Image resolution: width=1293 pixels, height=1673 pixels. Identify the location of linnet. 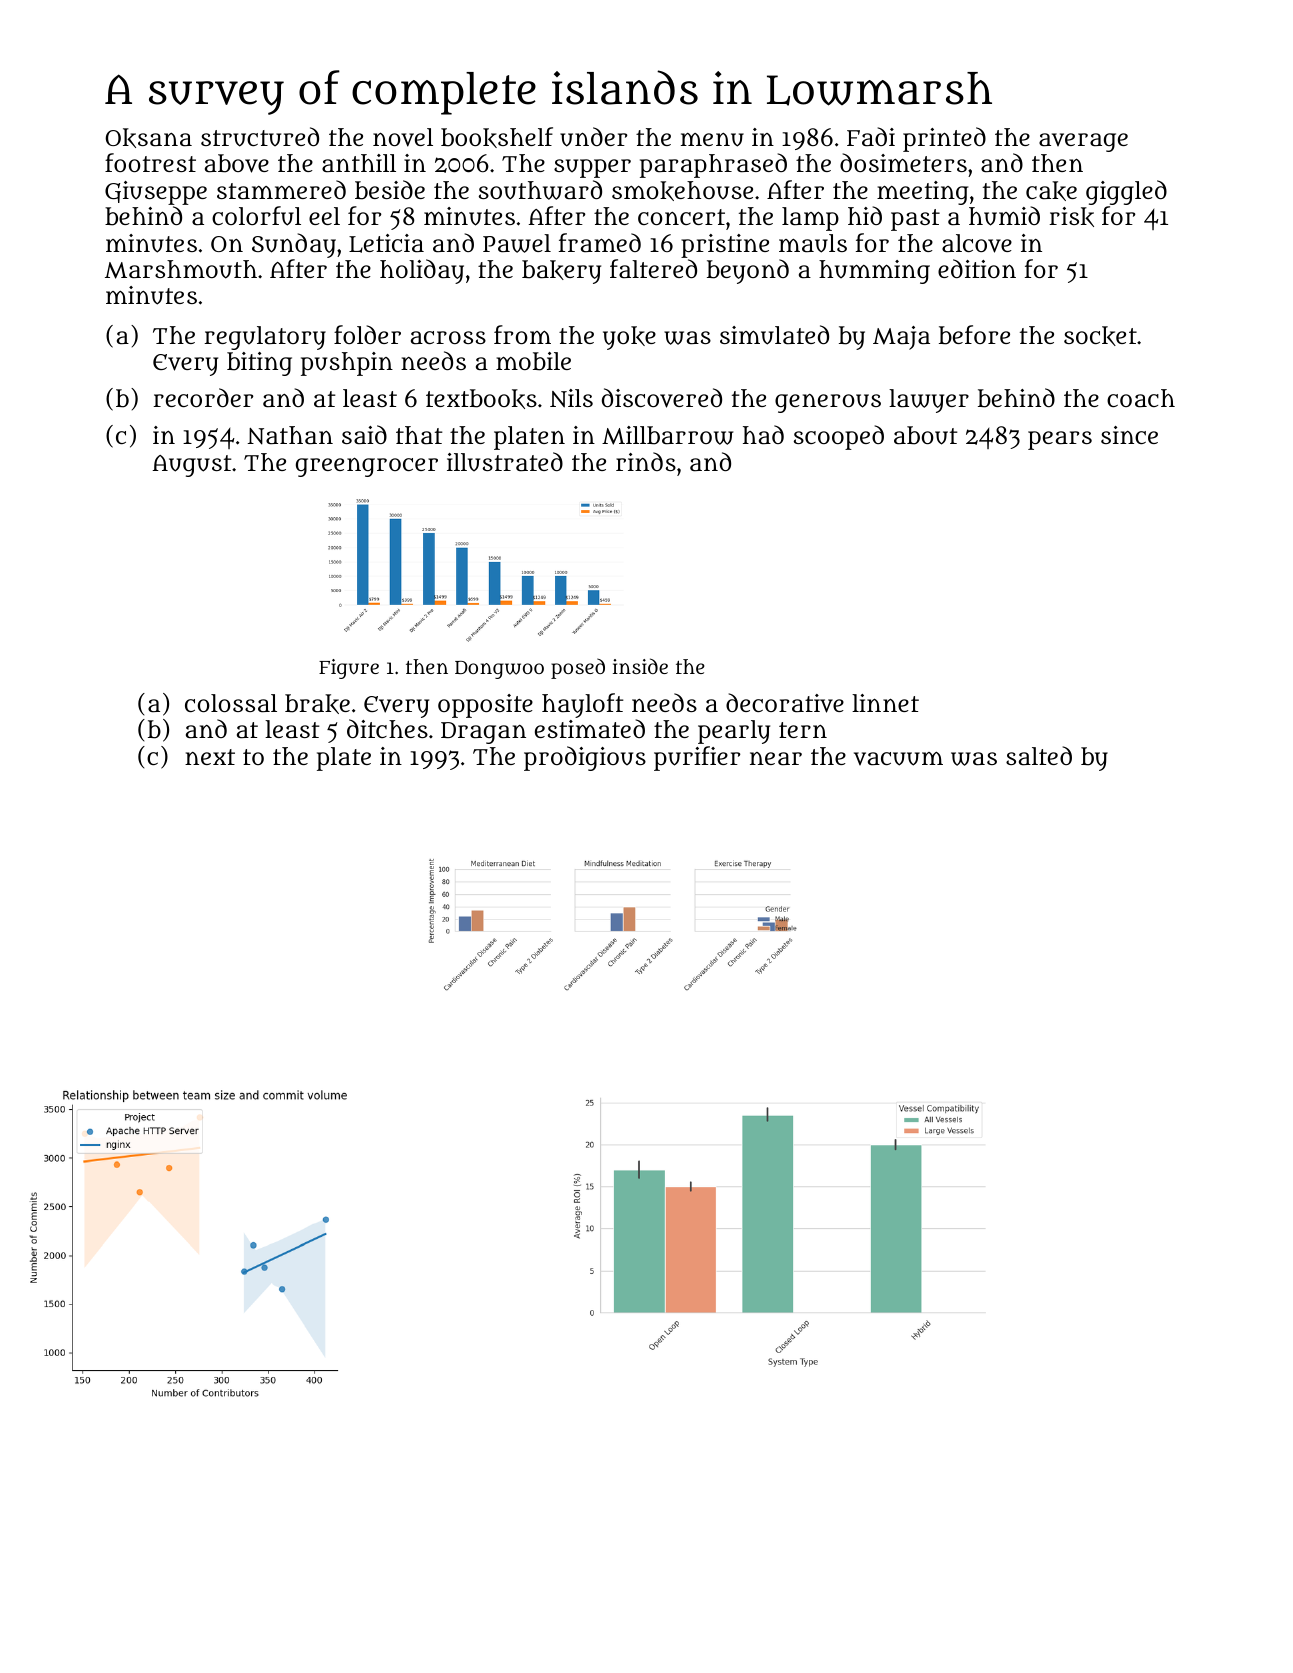
(885, 703).
